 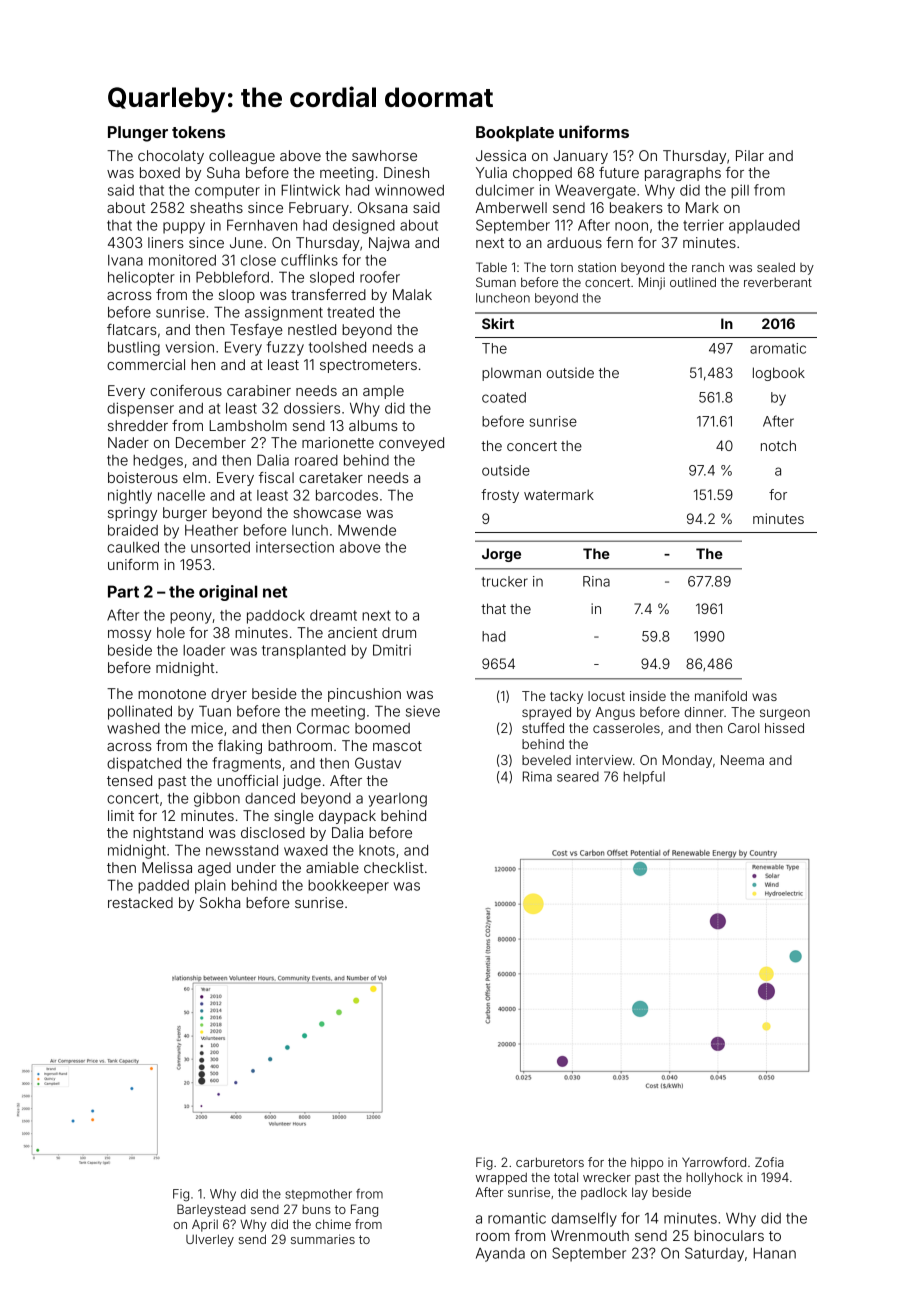 I want to click on hedges, so click(x=158, y=462).
